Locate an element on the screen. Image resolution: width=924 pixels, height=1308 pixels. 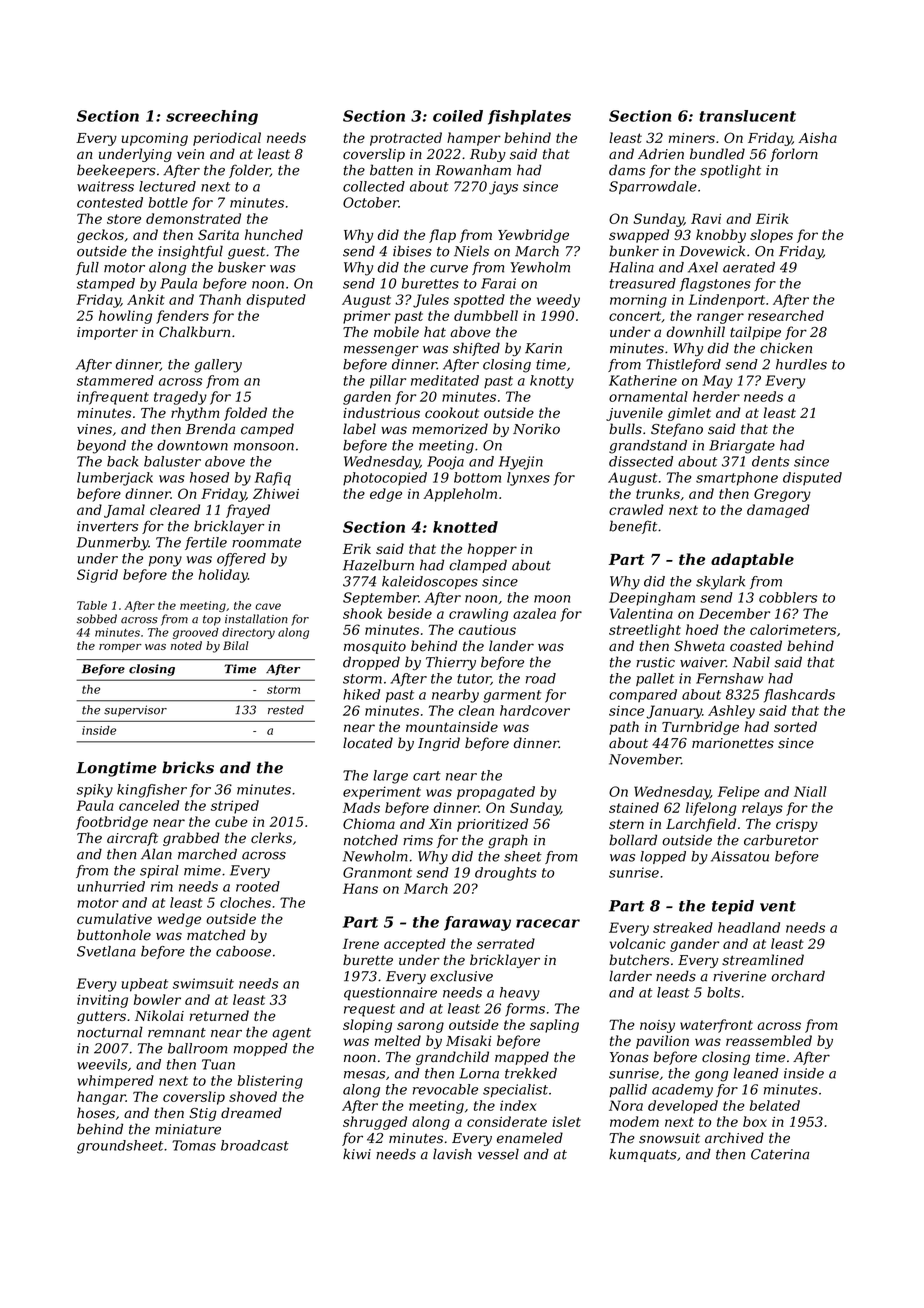
Gregory is located at coordinates (782, 495).
